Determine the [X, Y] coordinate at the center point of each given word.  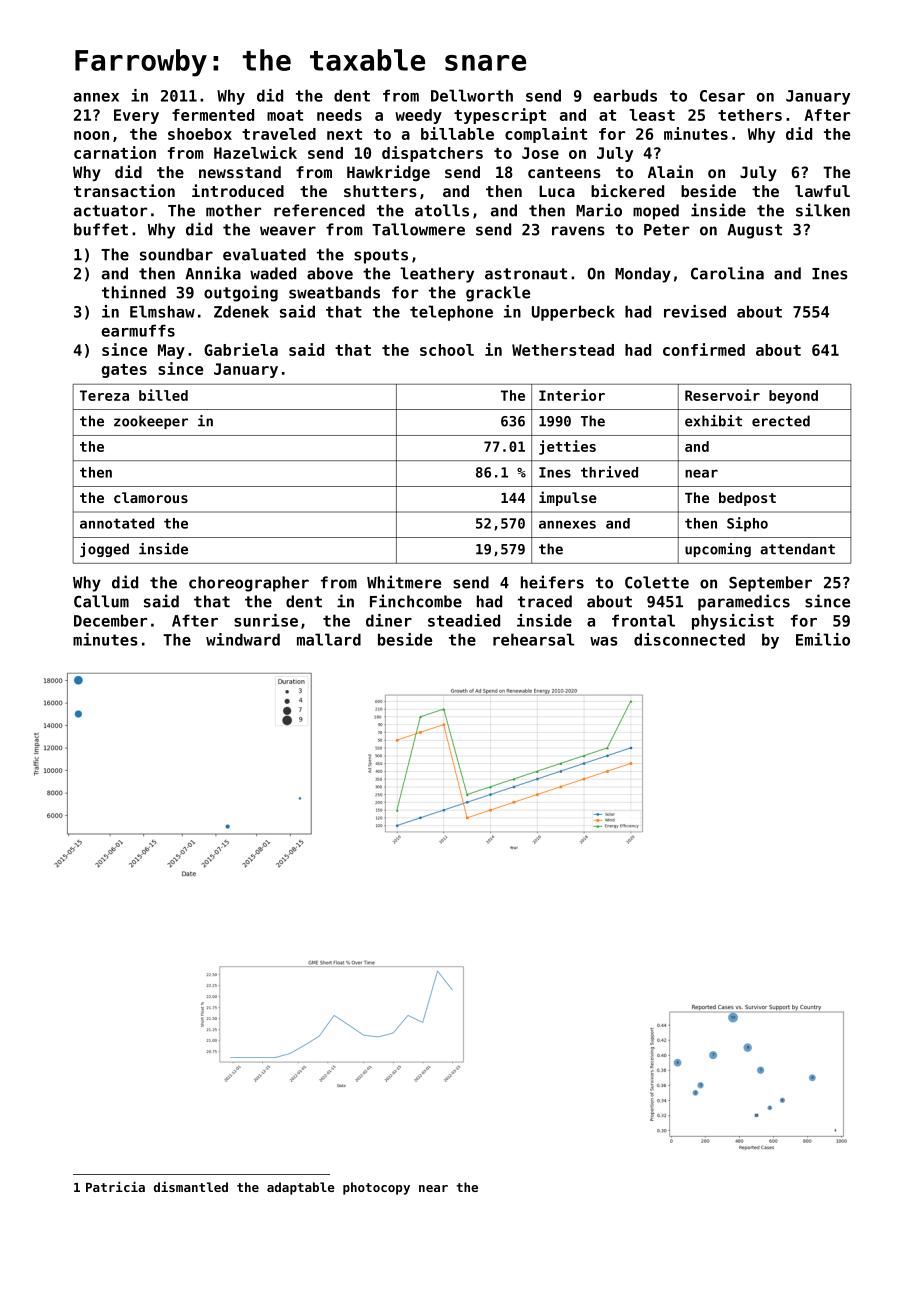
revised [695, 311]
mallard [329, 639]
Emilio [823, 639]
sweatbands [334, 292]
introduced [238, 190]
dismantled [191, 1187]
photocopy [376, 1188]
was [603, 641]
